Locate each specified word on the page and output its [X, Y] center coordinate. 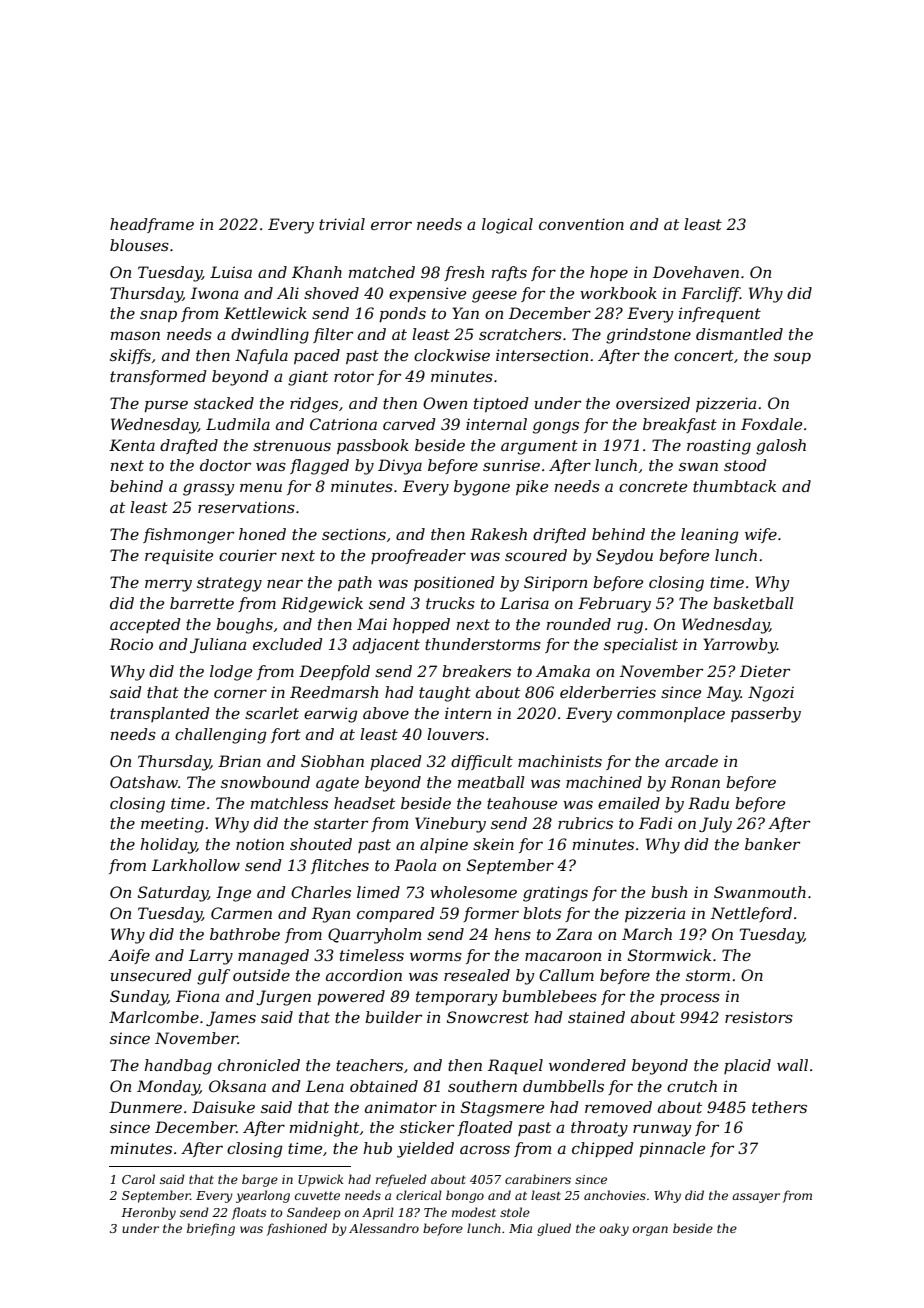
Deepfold [334, 672]
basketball [753, 603]
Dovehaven [696, 272]
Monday [168, 1088]
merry [168, 585]
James [231, 1018]
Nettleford [751, 914]
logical [507, 226]
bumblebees [549, 996]
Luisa [231, 272]
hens [512, 934]
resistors [759, 1017]
